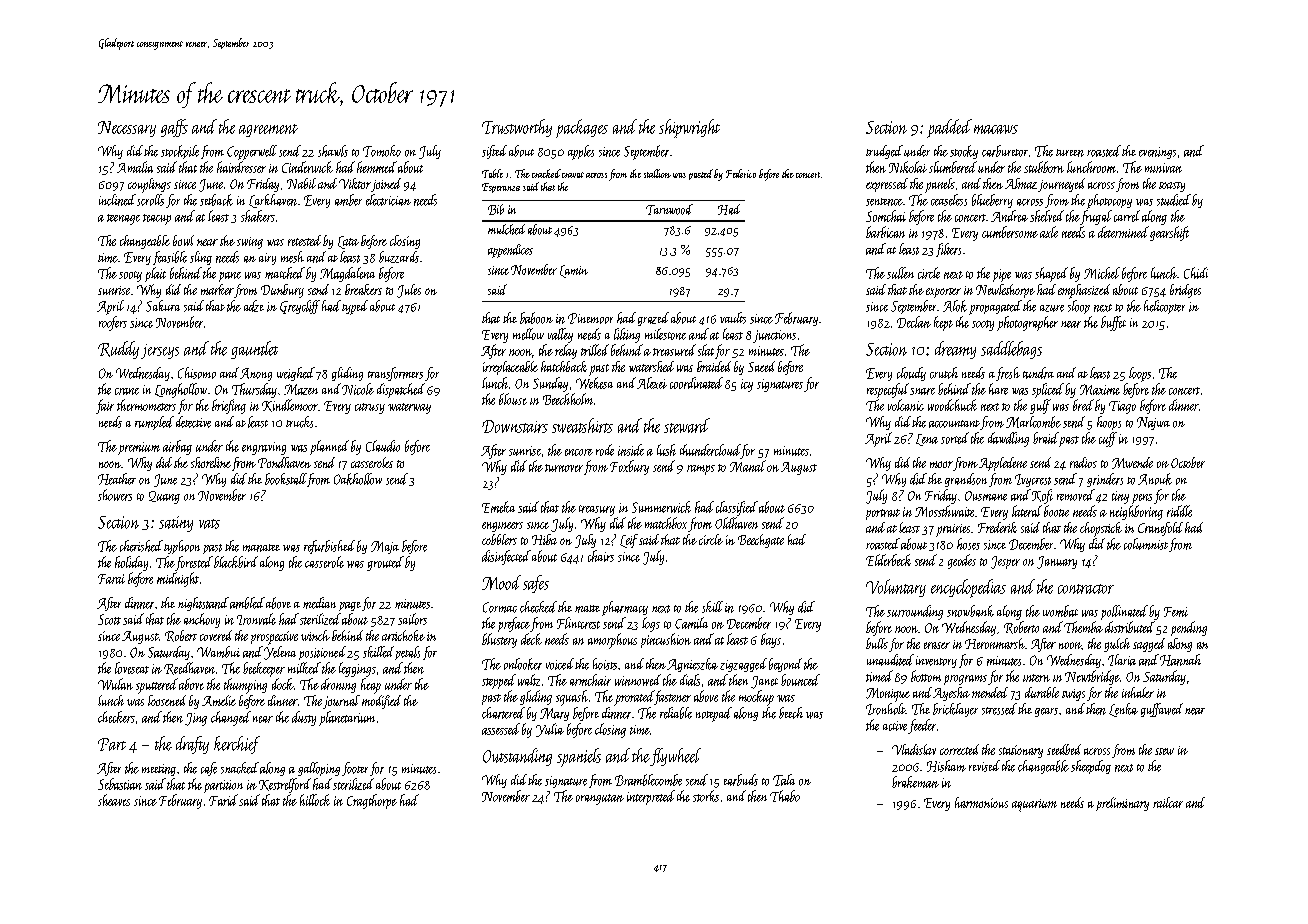  I want to click on shaped, so click(1051, 274).
